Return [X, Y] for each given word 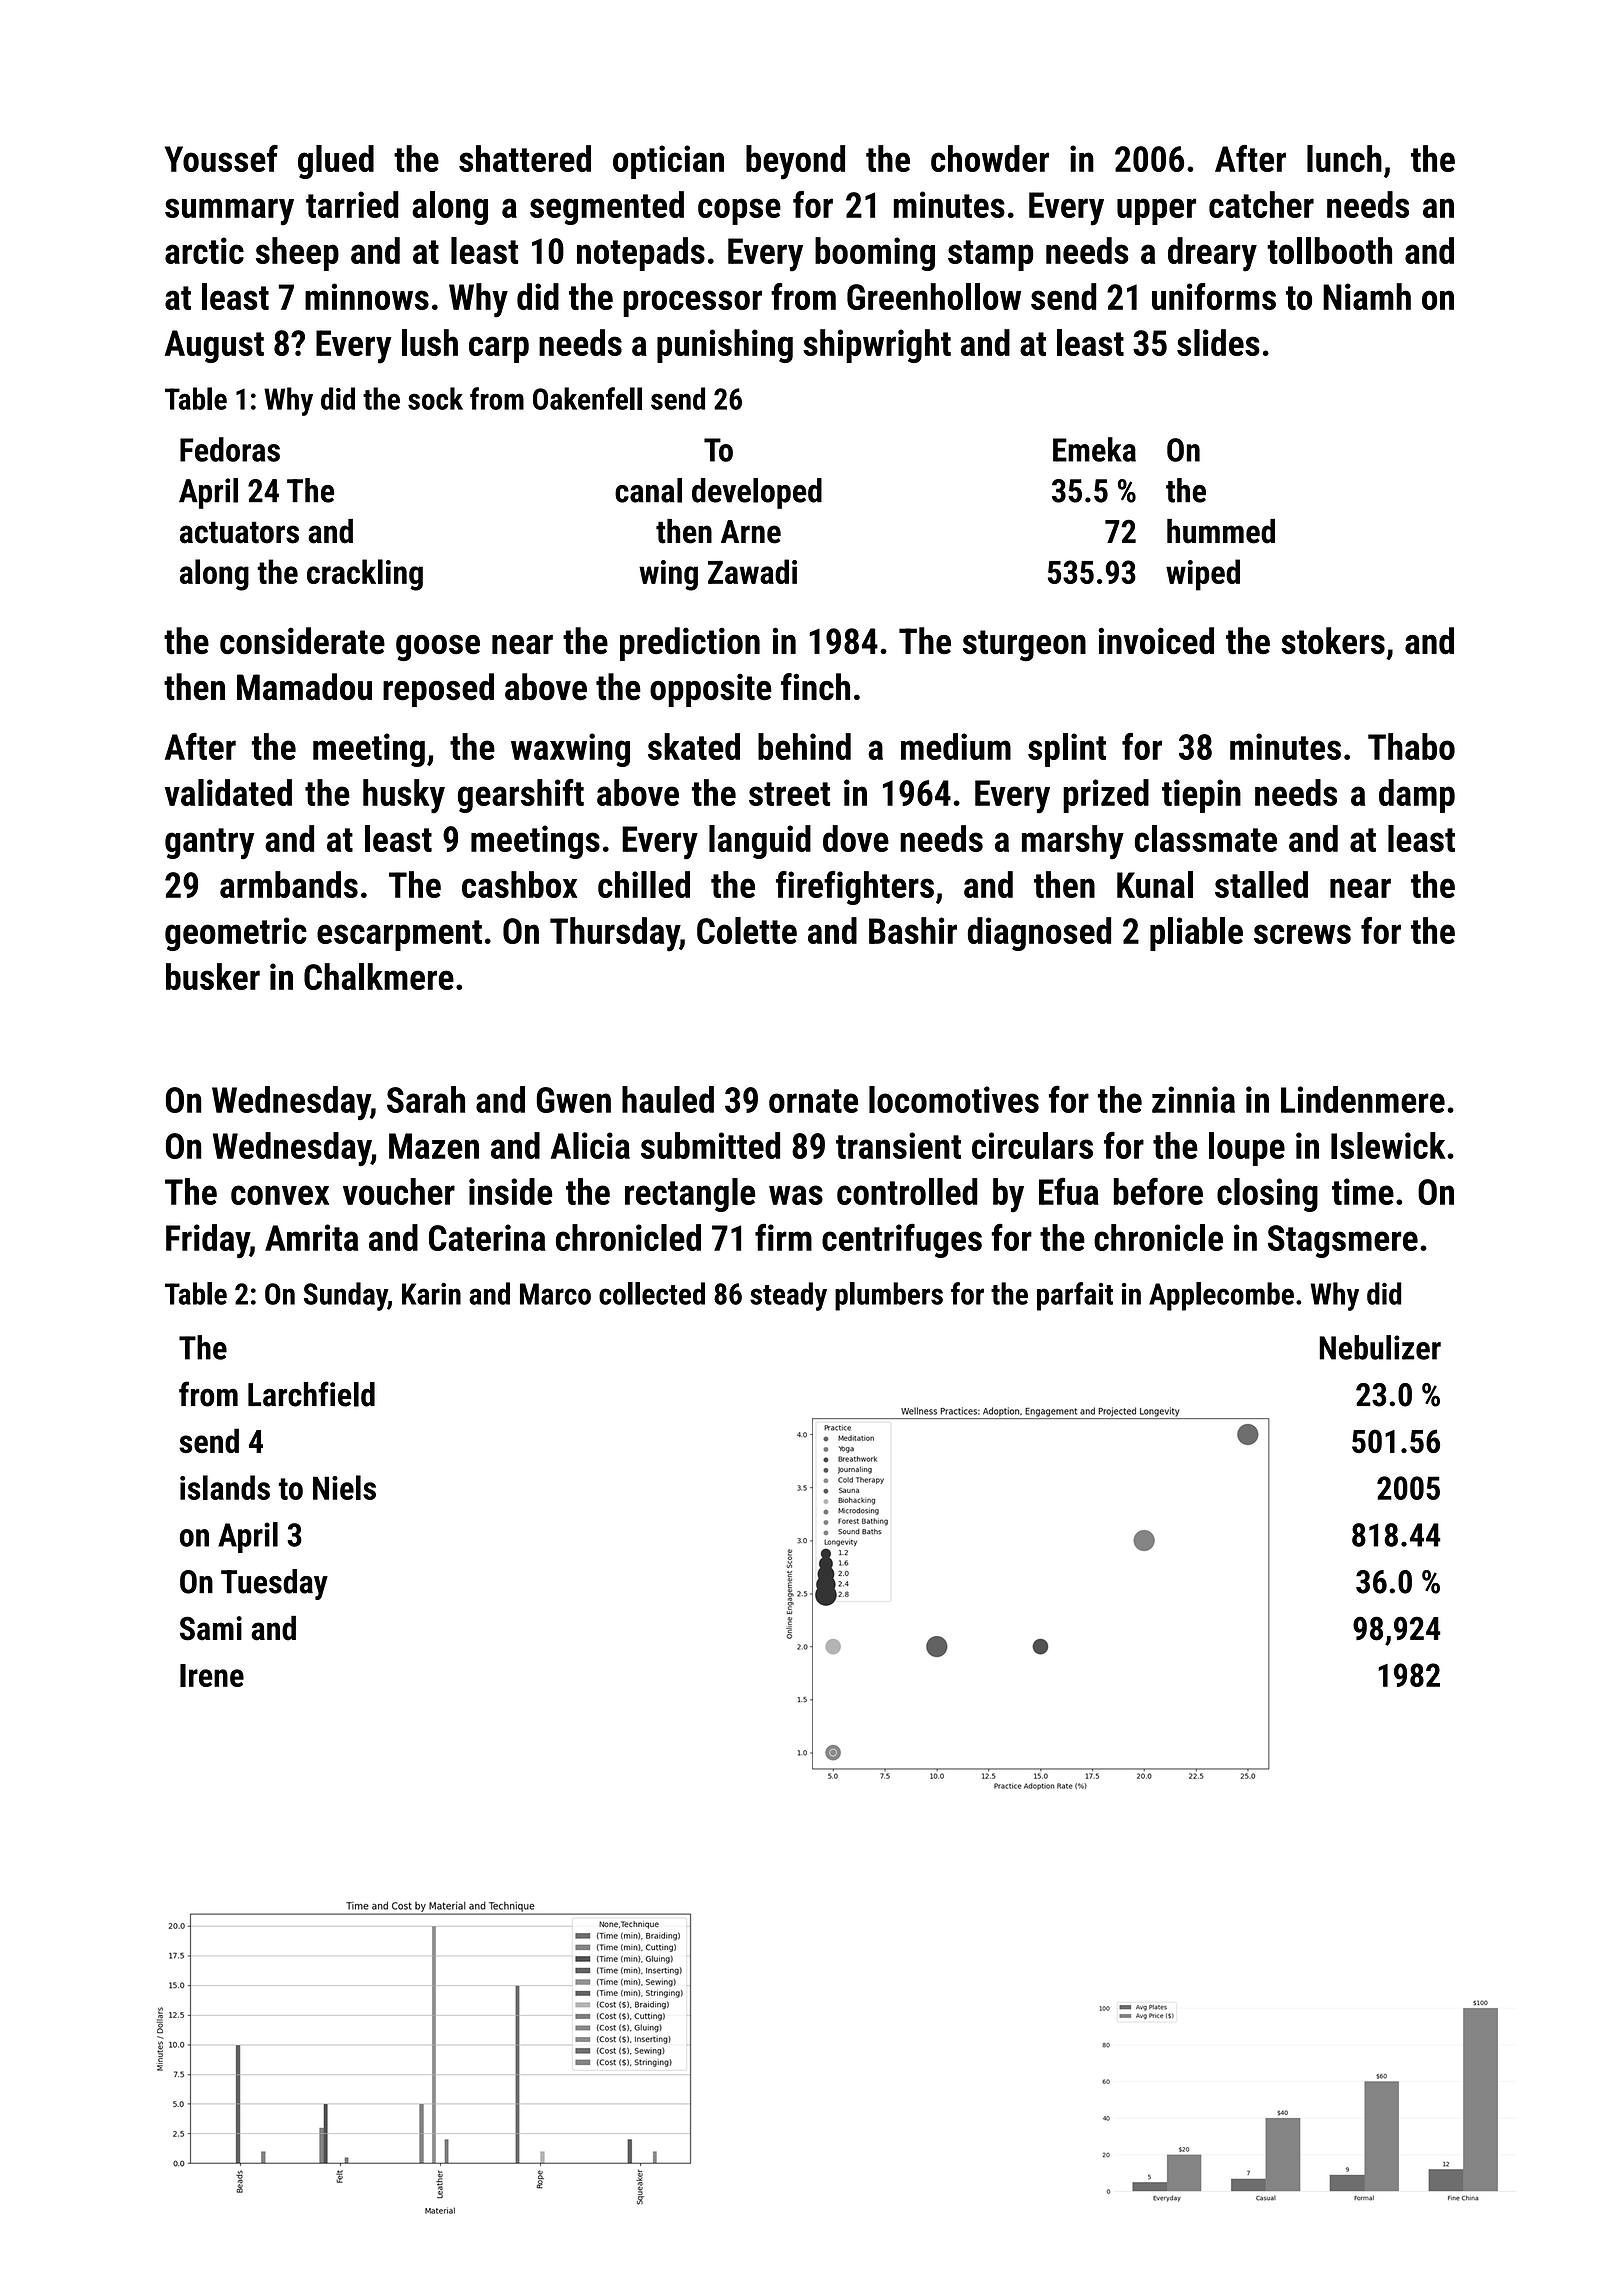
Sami [211, 1628]
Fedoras [230, 449]
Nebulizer [1380, 1347]
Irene [212, 1675]
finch [815, 687]
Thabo [1411, 746]
